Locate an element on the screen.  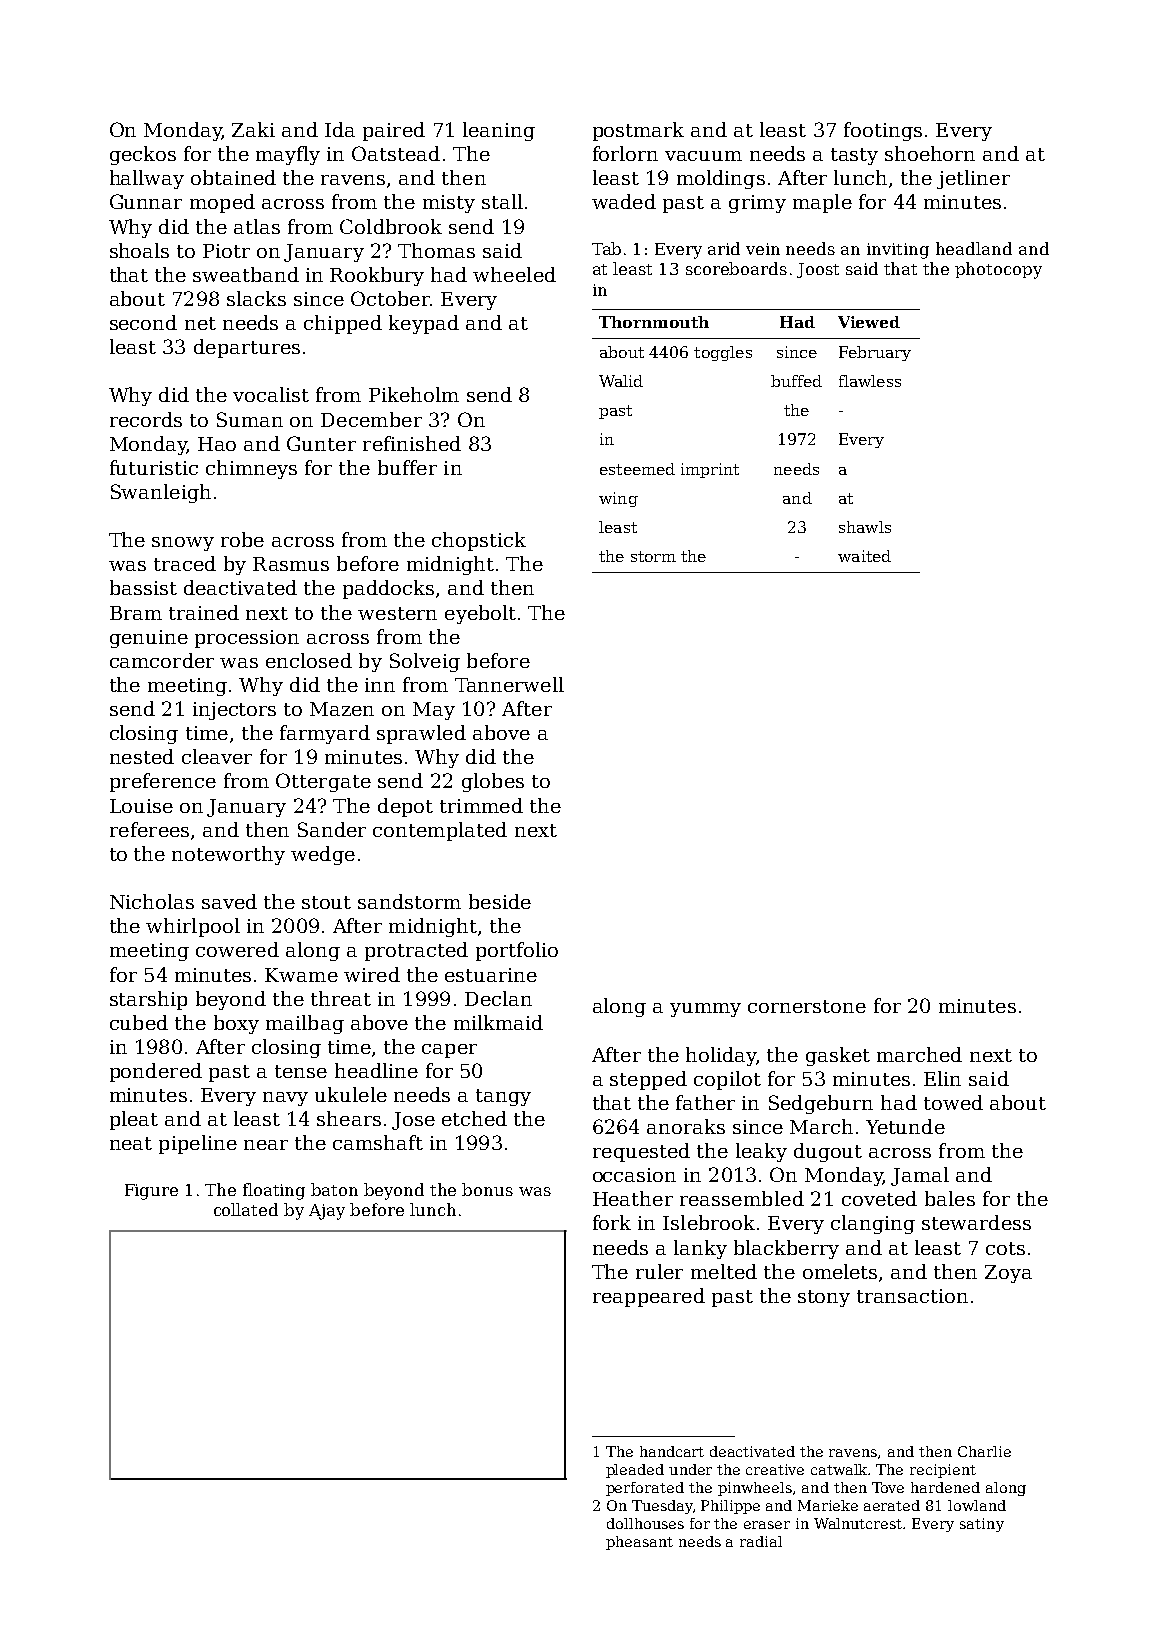
tense is located at coordinates (301, 1071).
